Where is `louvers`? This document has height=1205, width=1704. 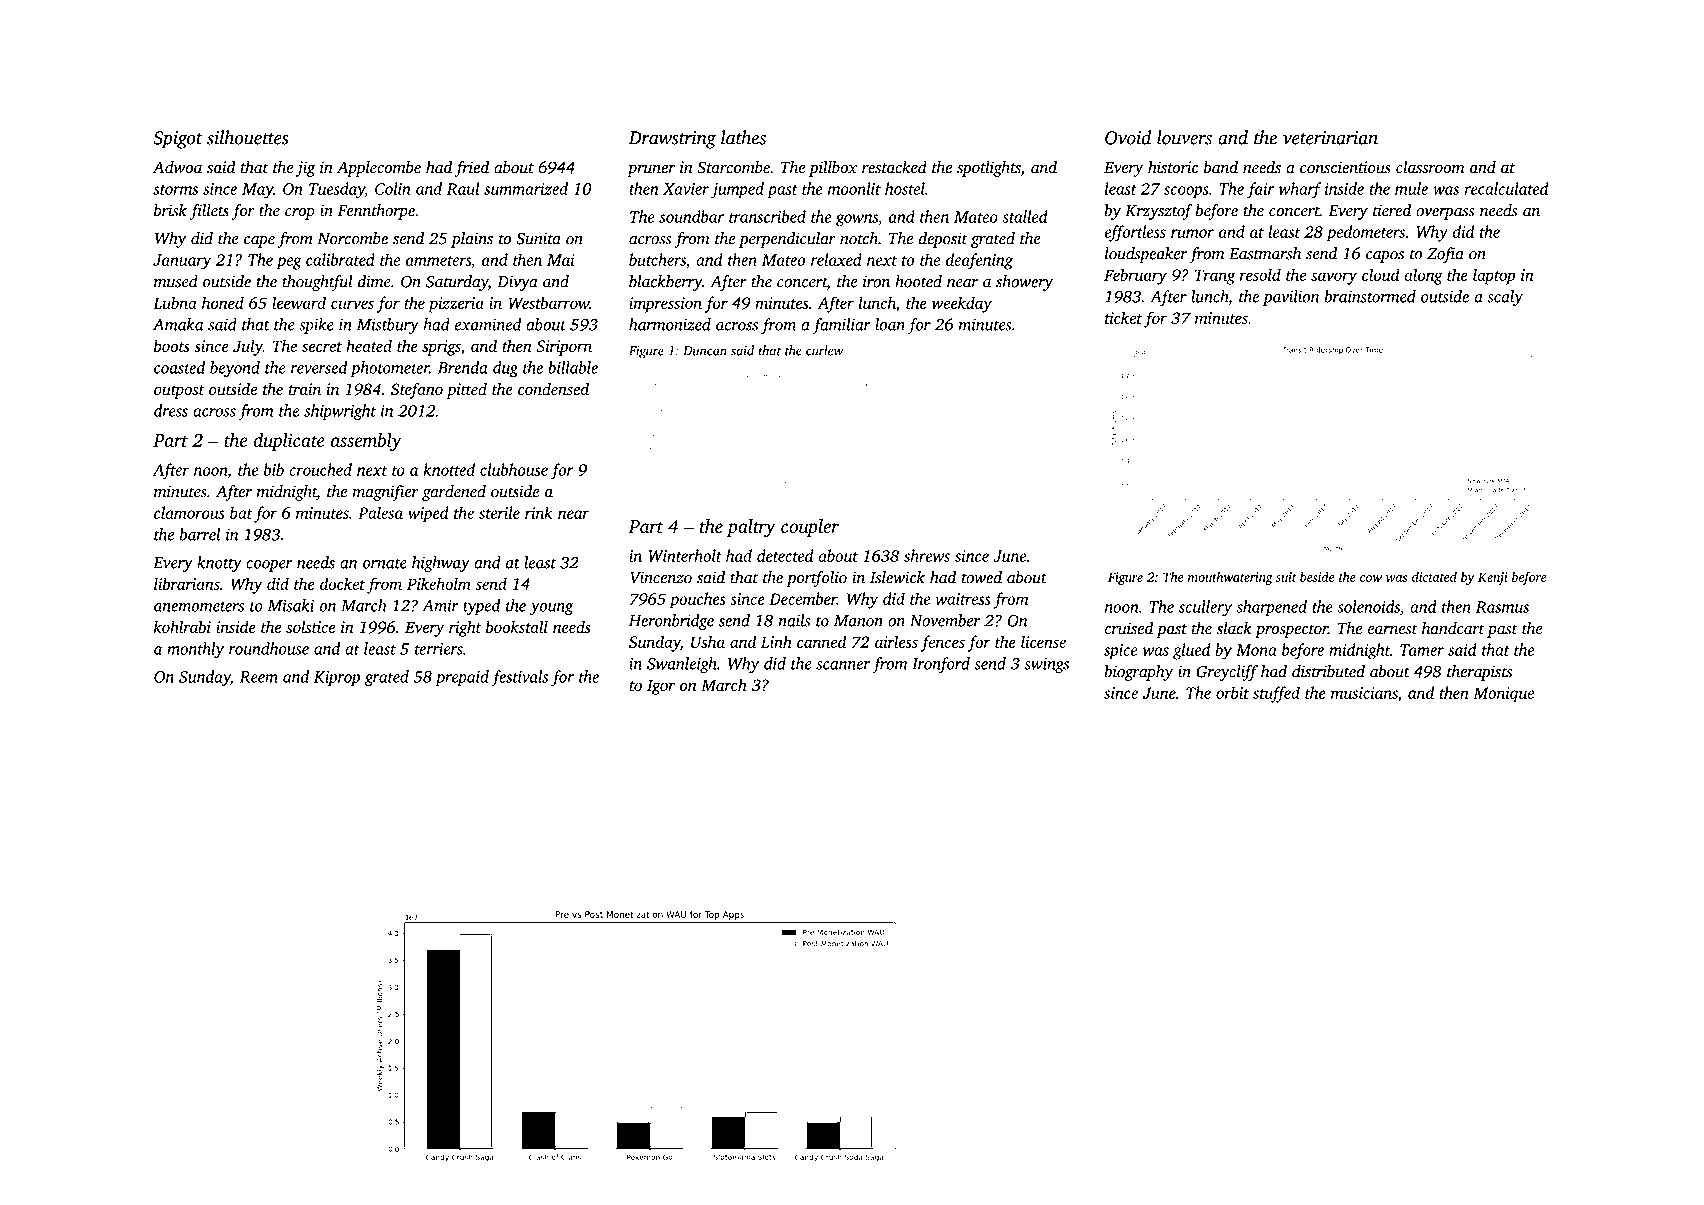
louvers is located at coordinates (1184, 137).
